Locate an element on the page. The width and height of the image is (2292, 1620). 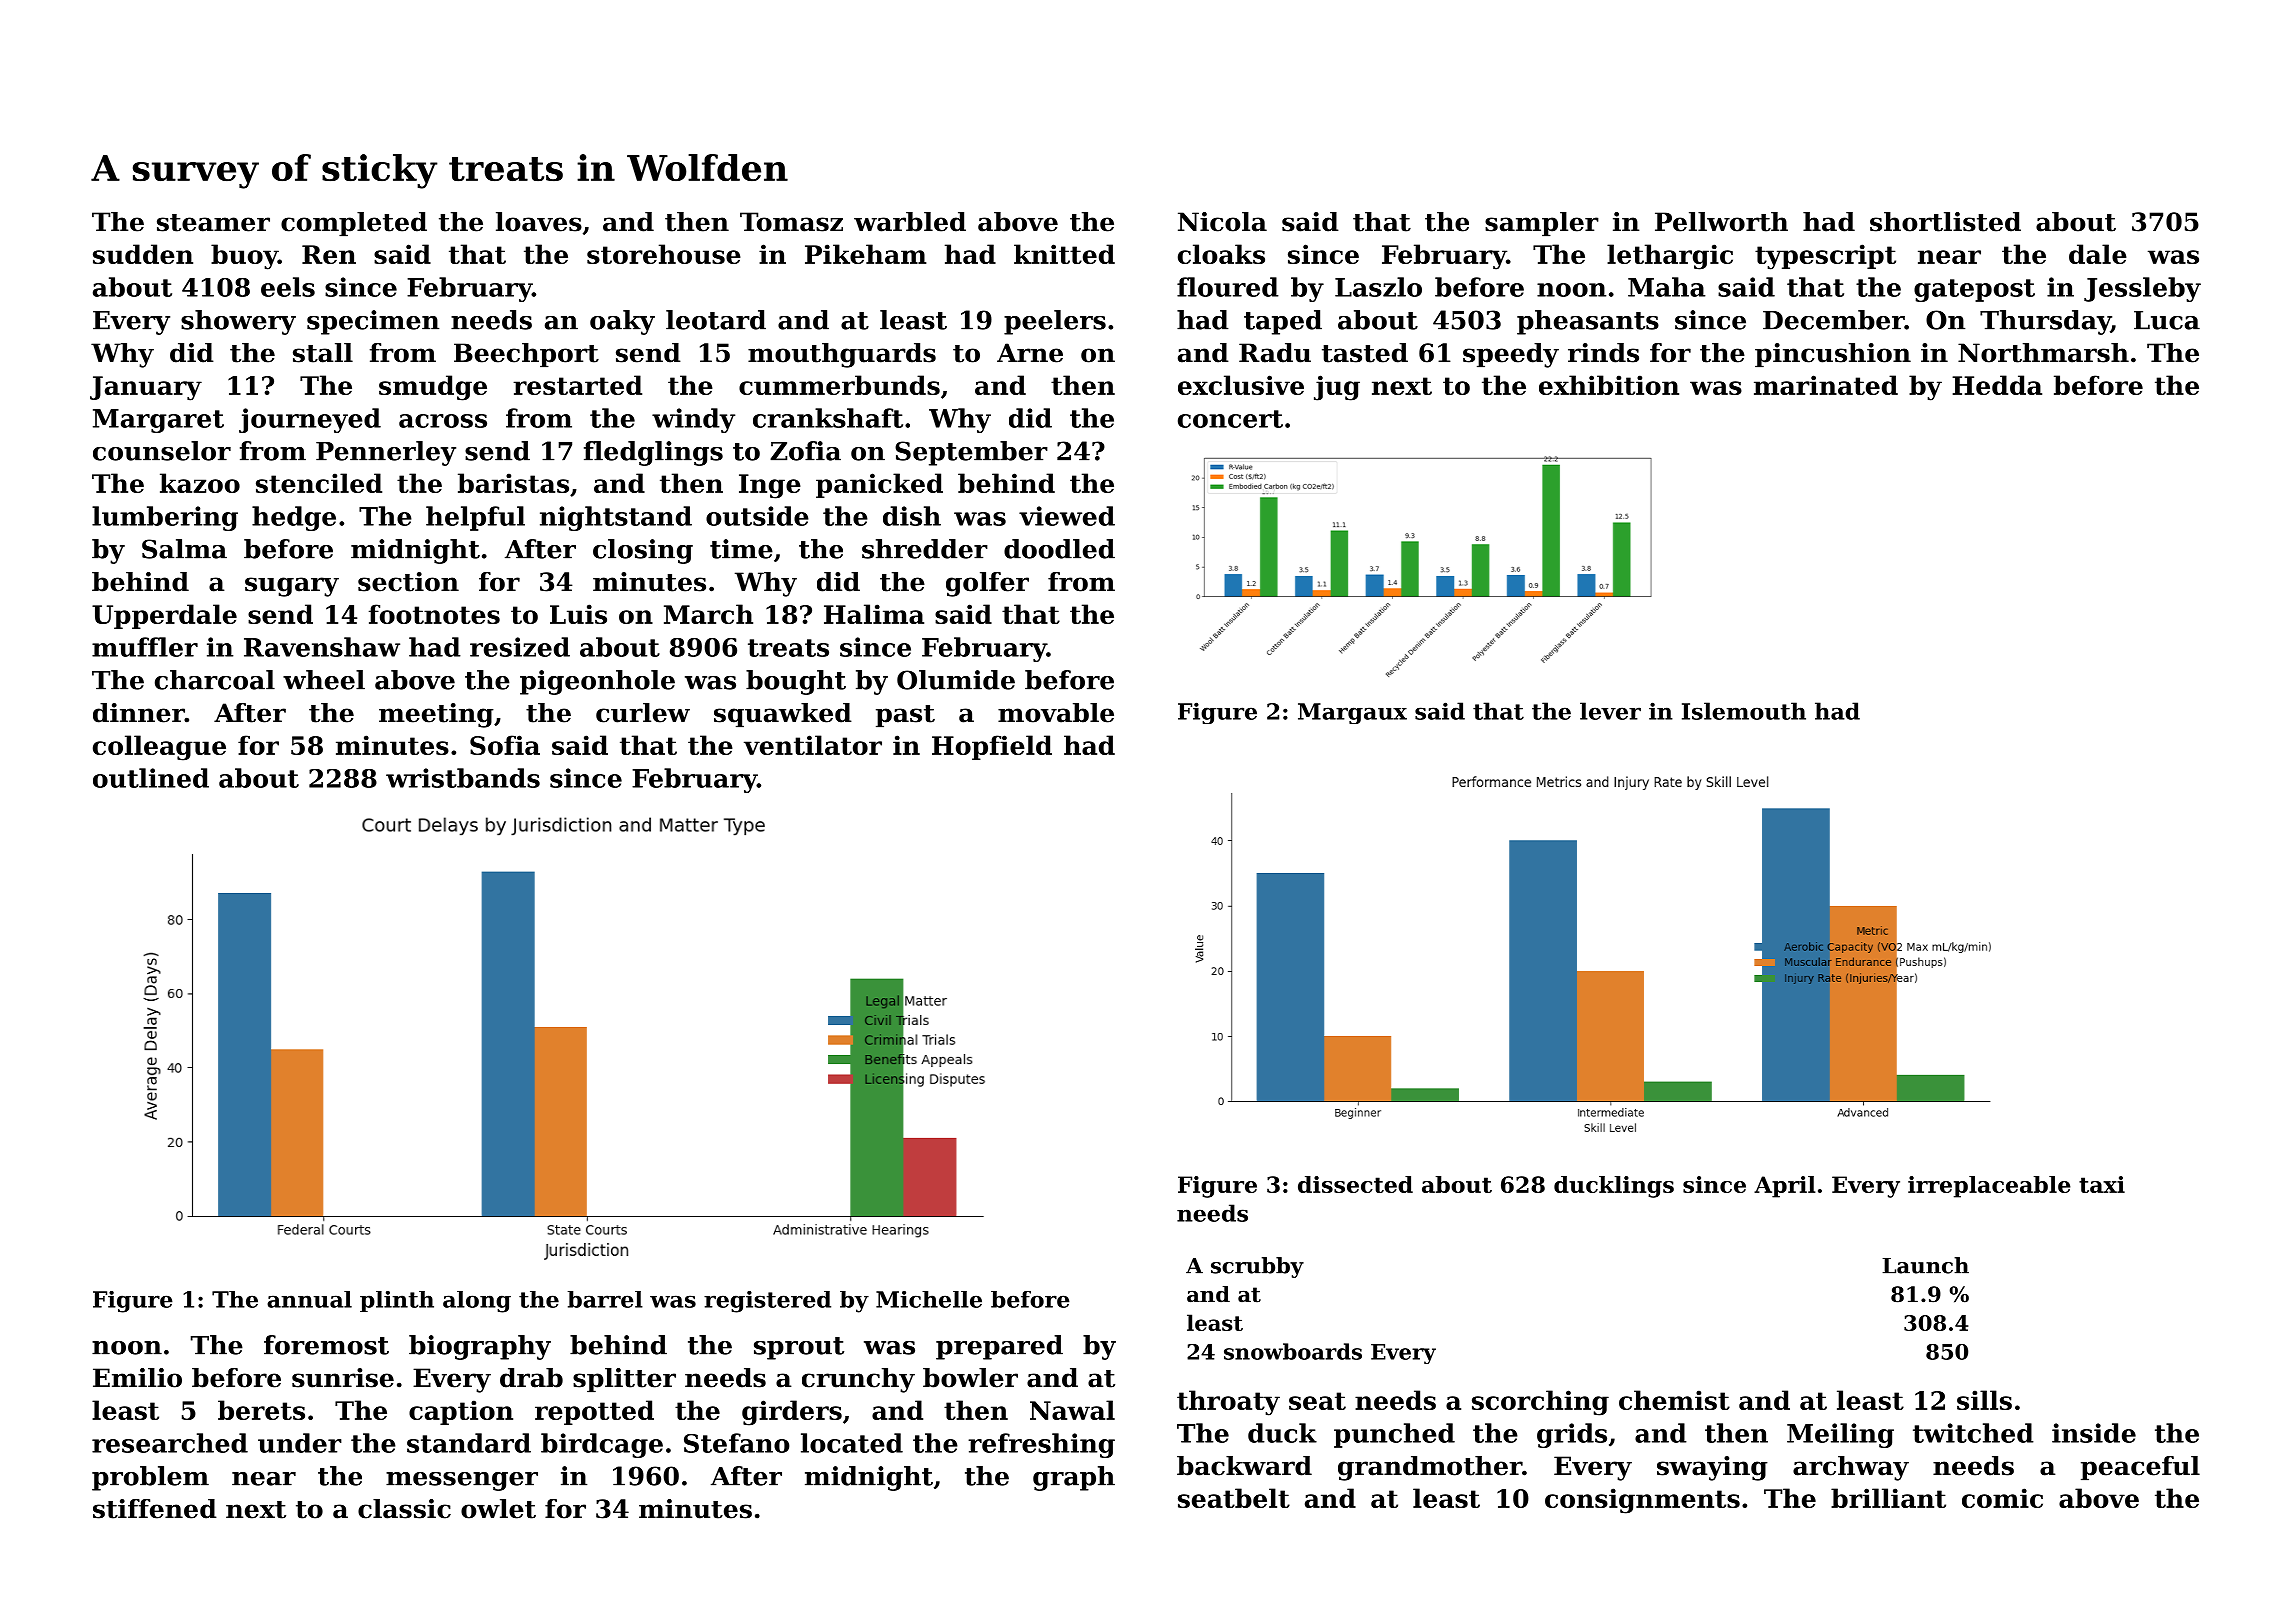
Islemouth is located at coordinates (1744, 711).
